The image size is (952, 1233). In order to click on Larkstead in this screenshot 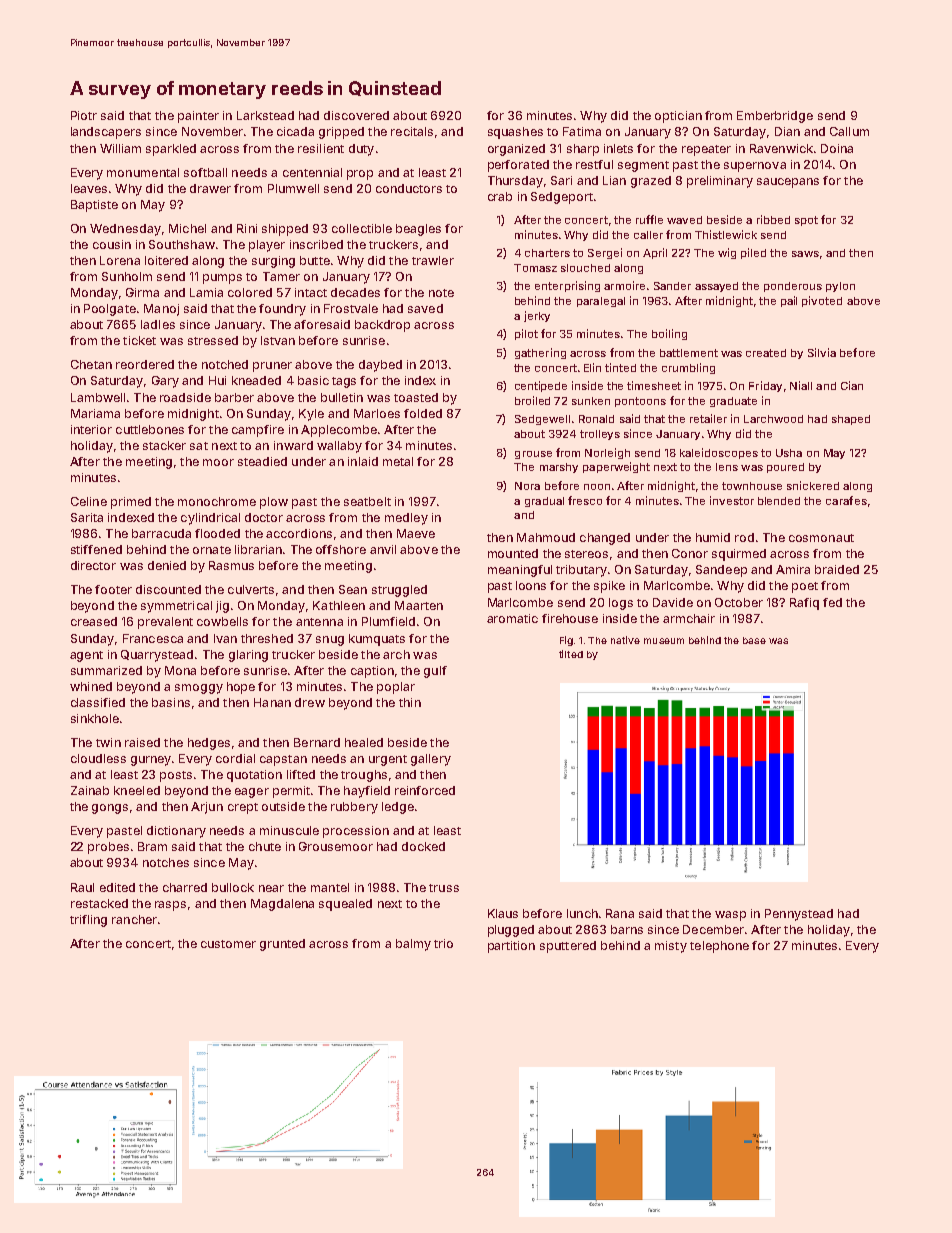, I will do `click(265, 115)`.
